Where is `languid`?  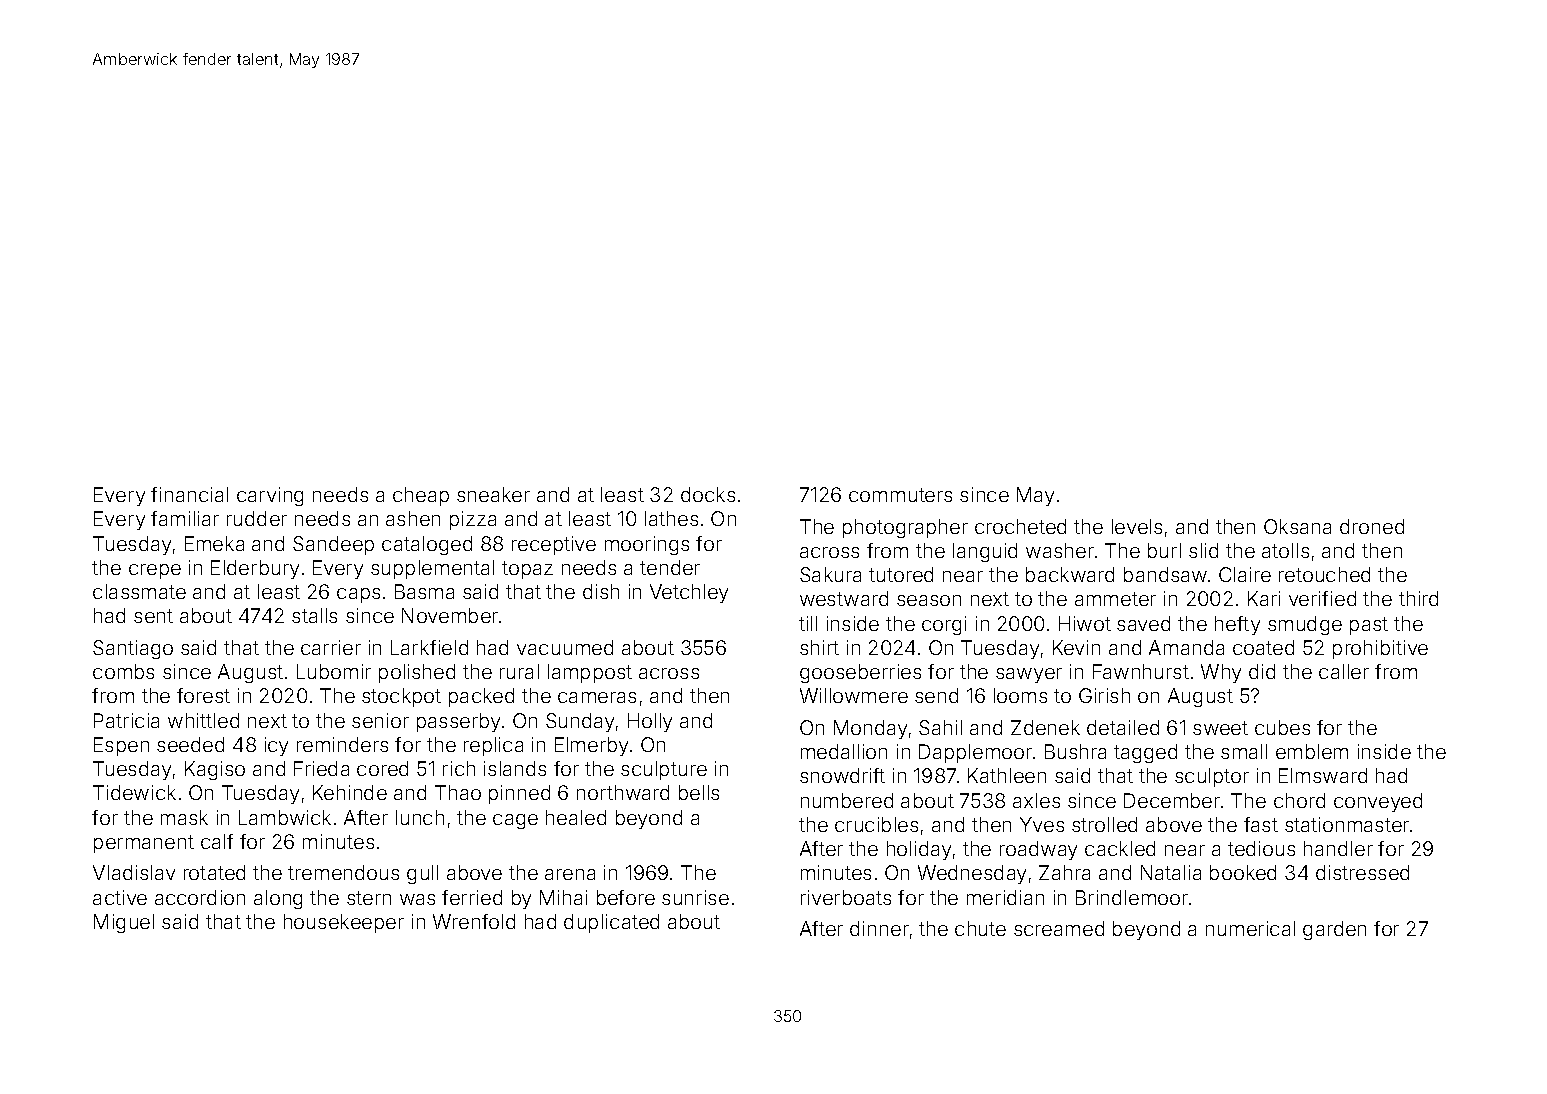
languid is located at coordinates (985, 552).
